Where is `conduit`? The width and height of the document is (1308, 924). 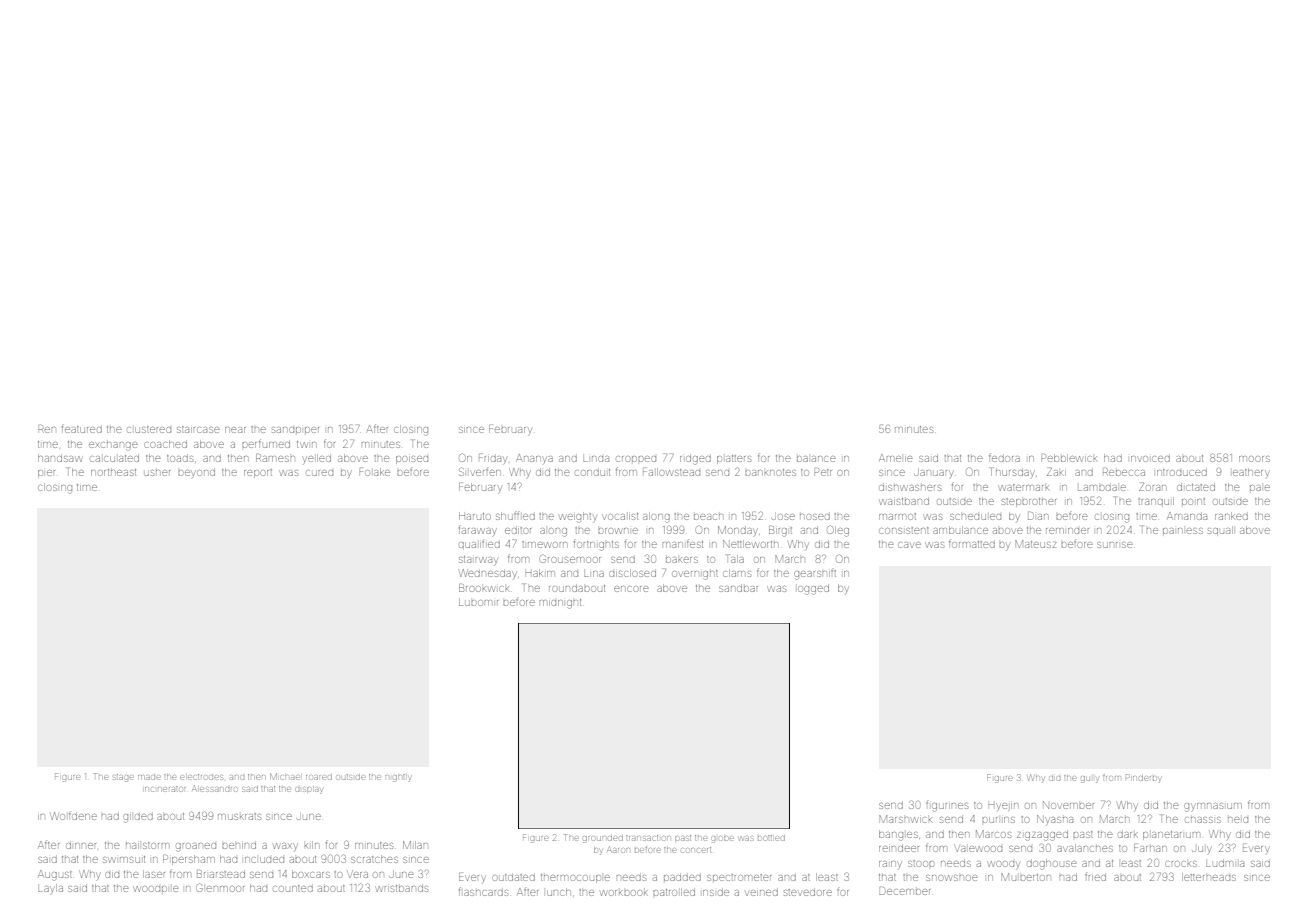 conduit is located at coordinates (593, 472).
